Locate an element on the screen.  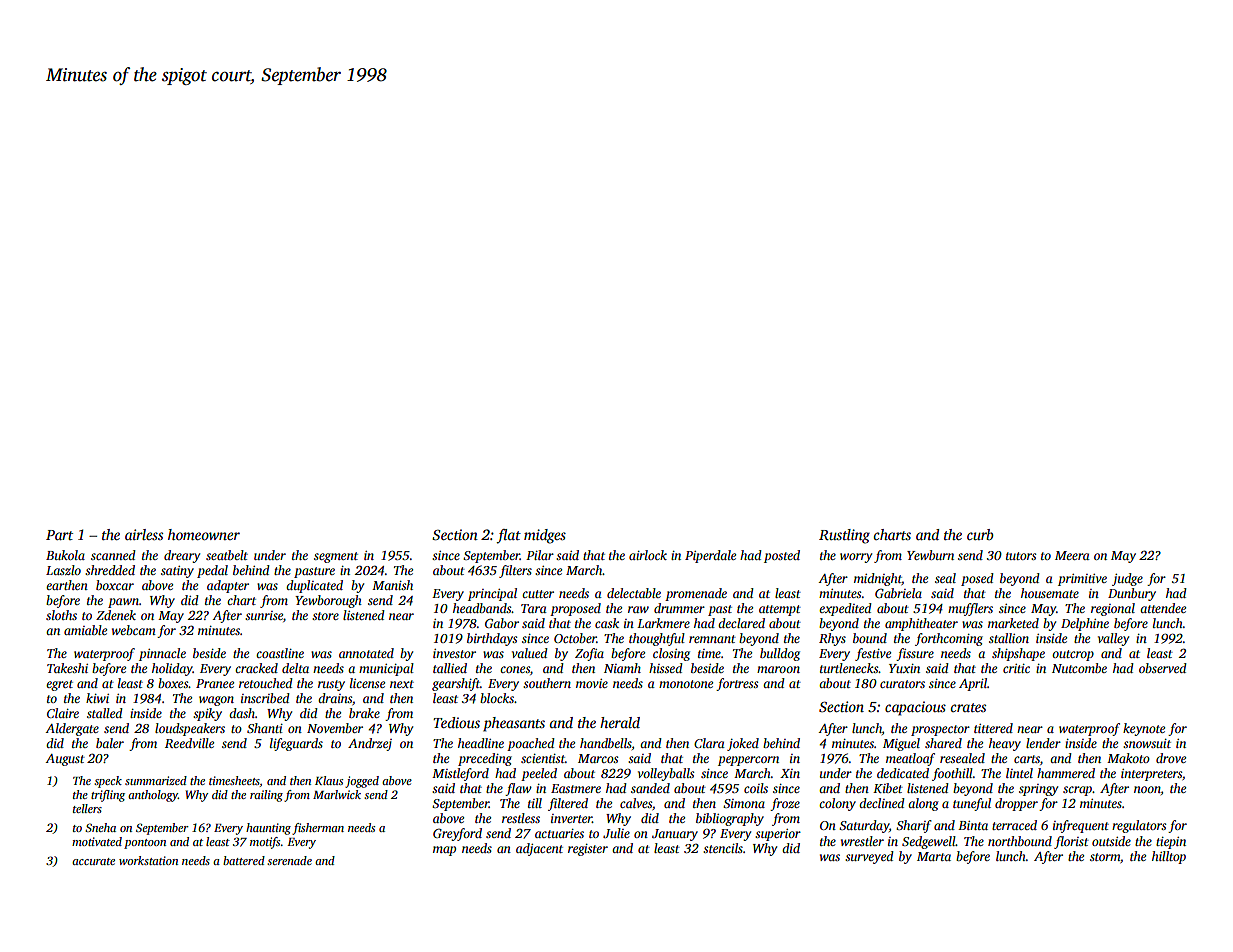
loudspeakers is located at coordinates (190, 729).
